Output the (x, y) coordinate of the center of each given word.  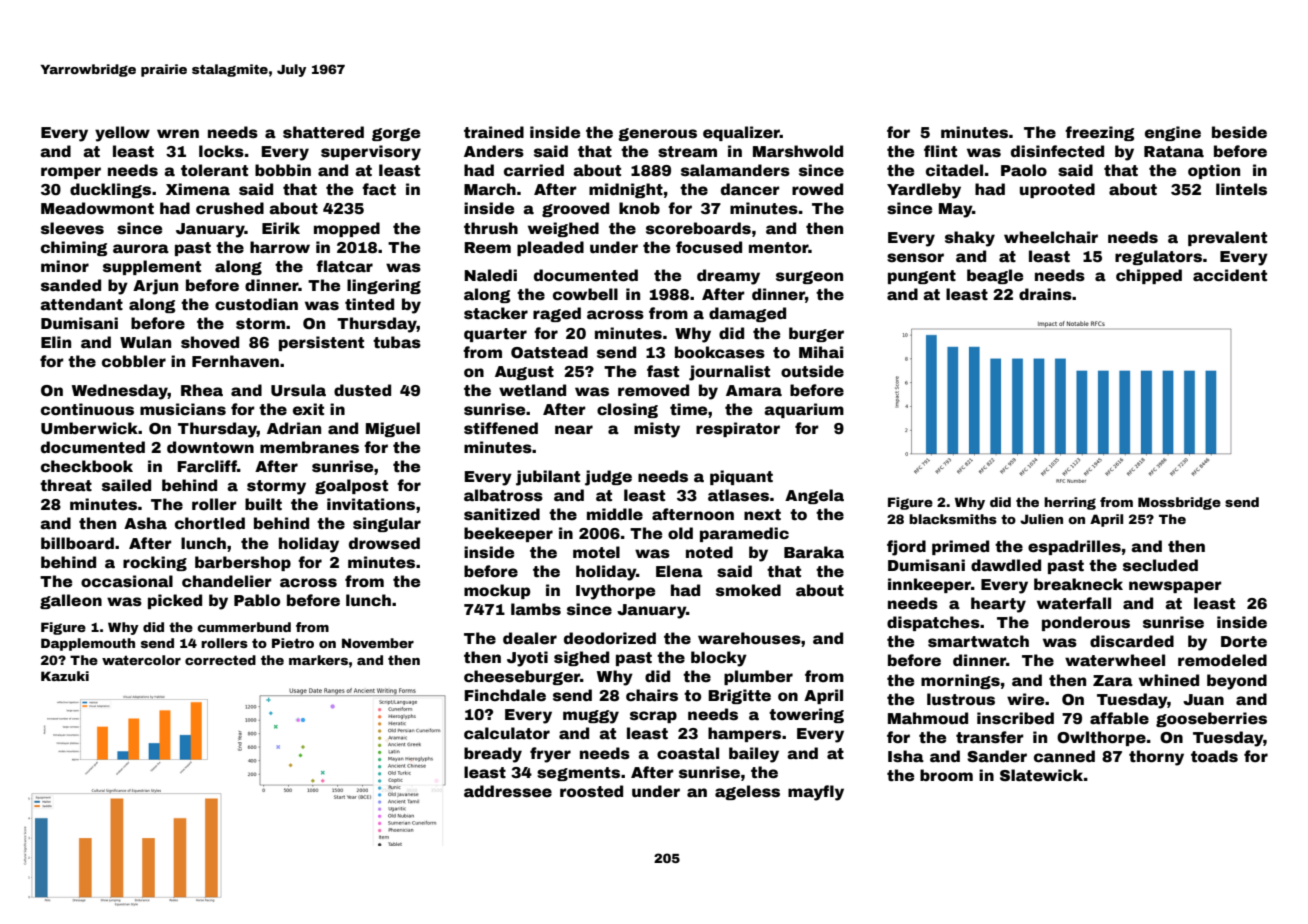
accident (1230, 275)
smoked (748, 590)
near (574, 430)
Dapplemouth (88, 644)
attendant (81, 304)
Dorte (1244, 642)
